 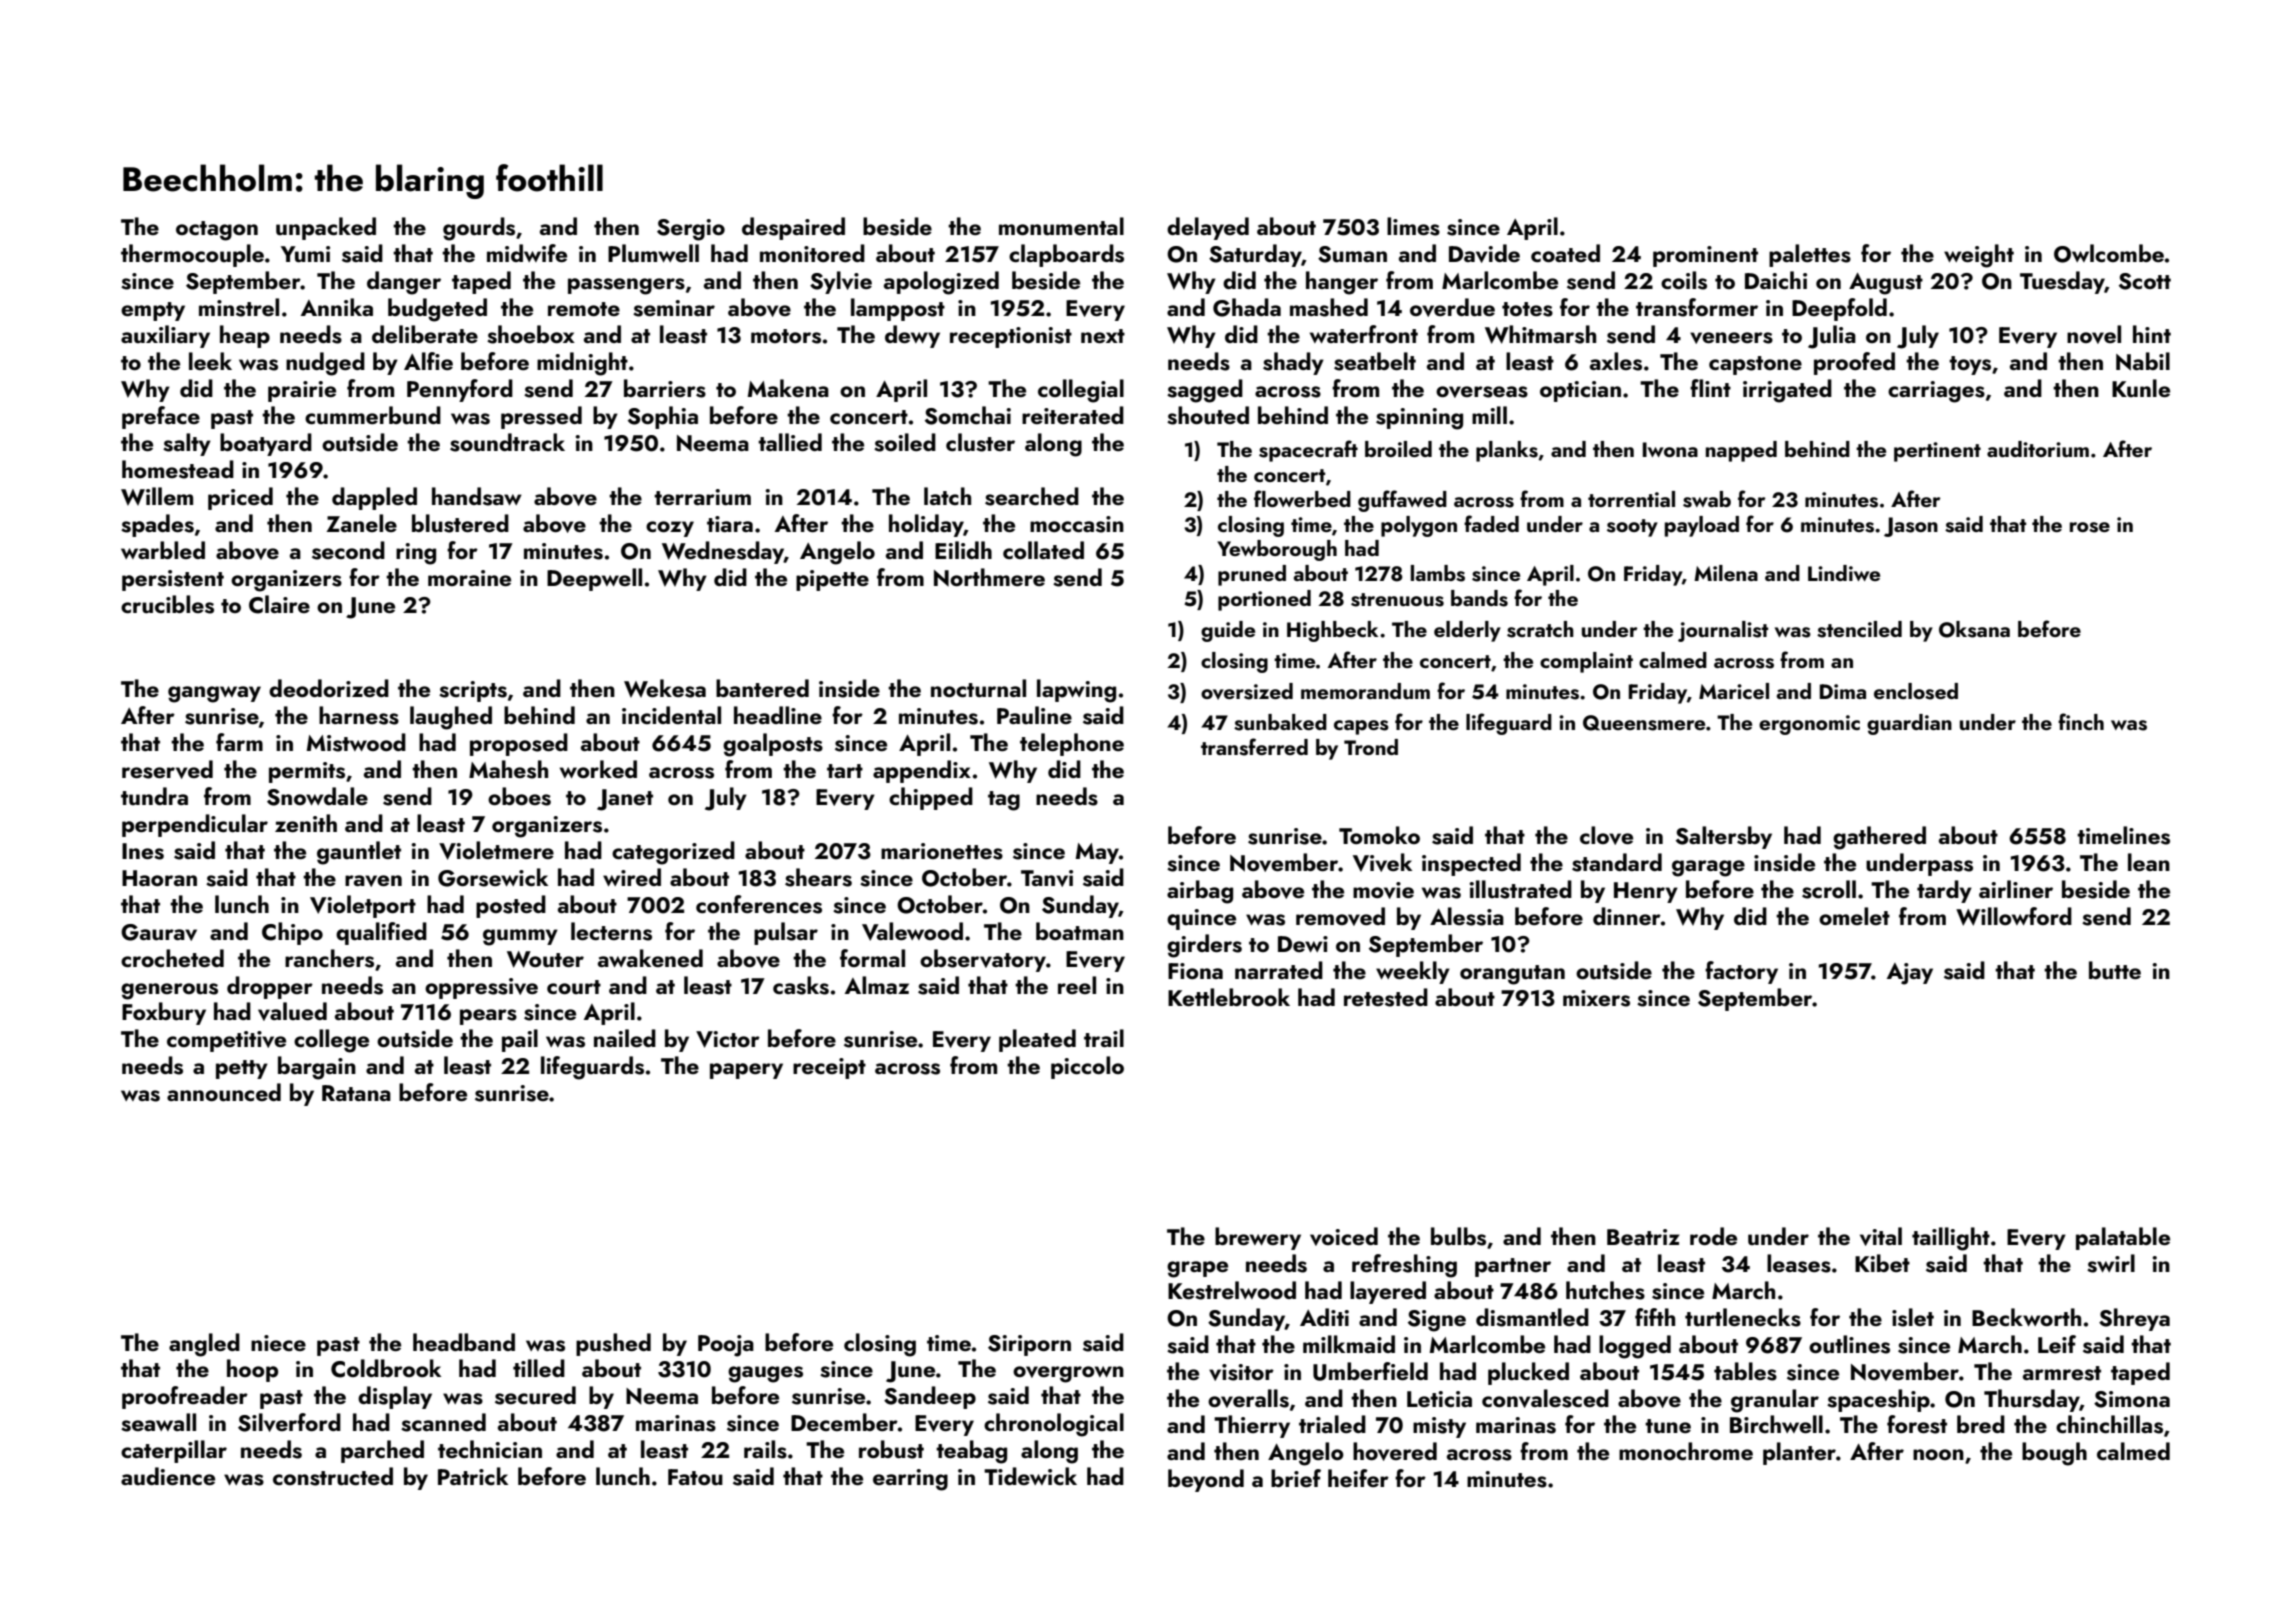 What do you see at coordinates (488, 1017) in the screenshot?
I see `pears` at bounding box center [488, 1017].
